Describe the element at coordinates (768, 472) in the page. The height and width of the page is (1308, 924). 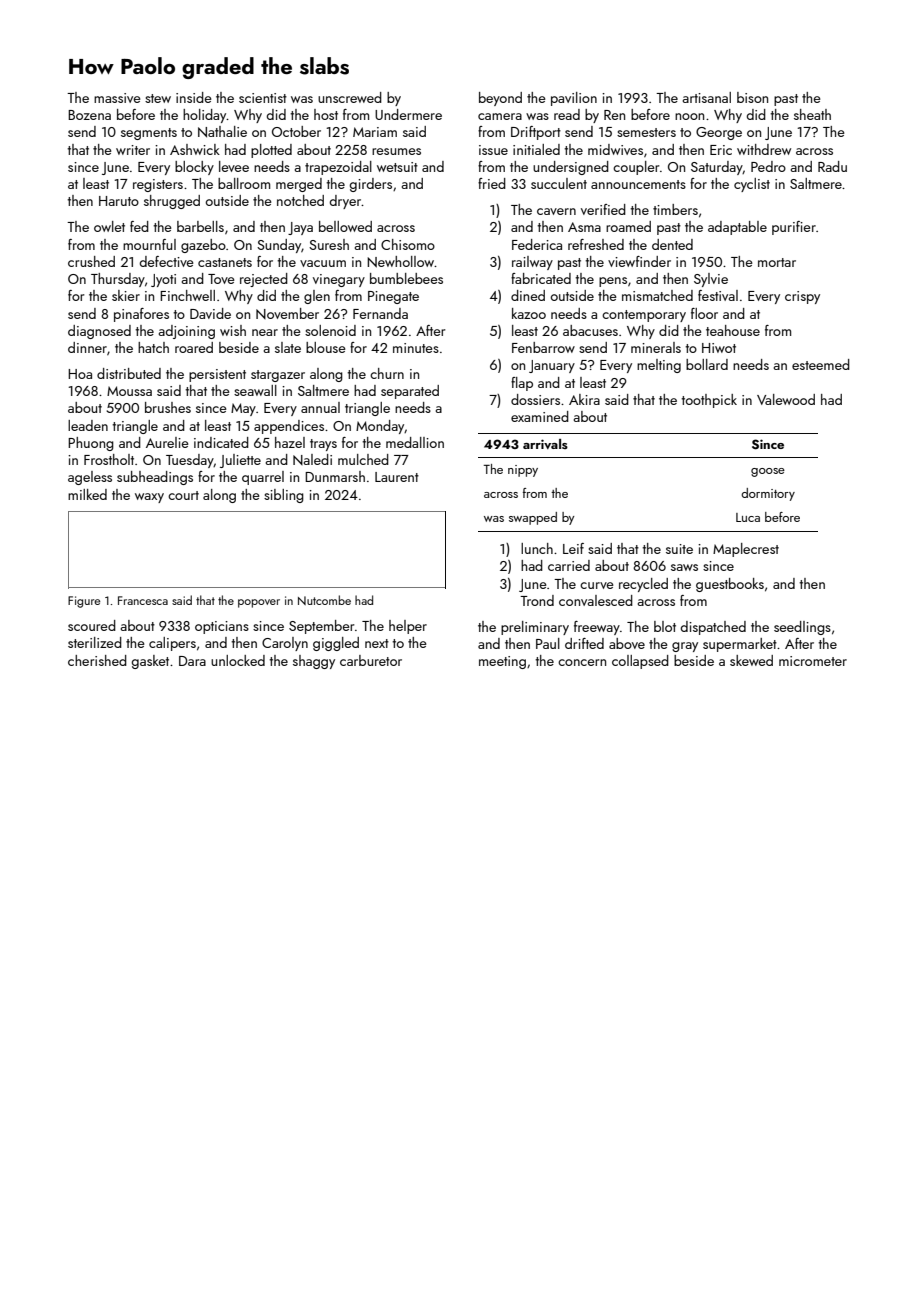
I see `goose` at that location.
